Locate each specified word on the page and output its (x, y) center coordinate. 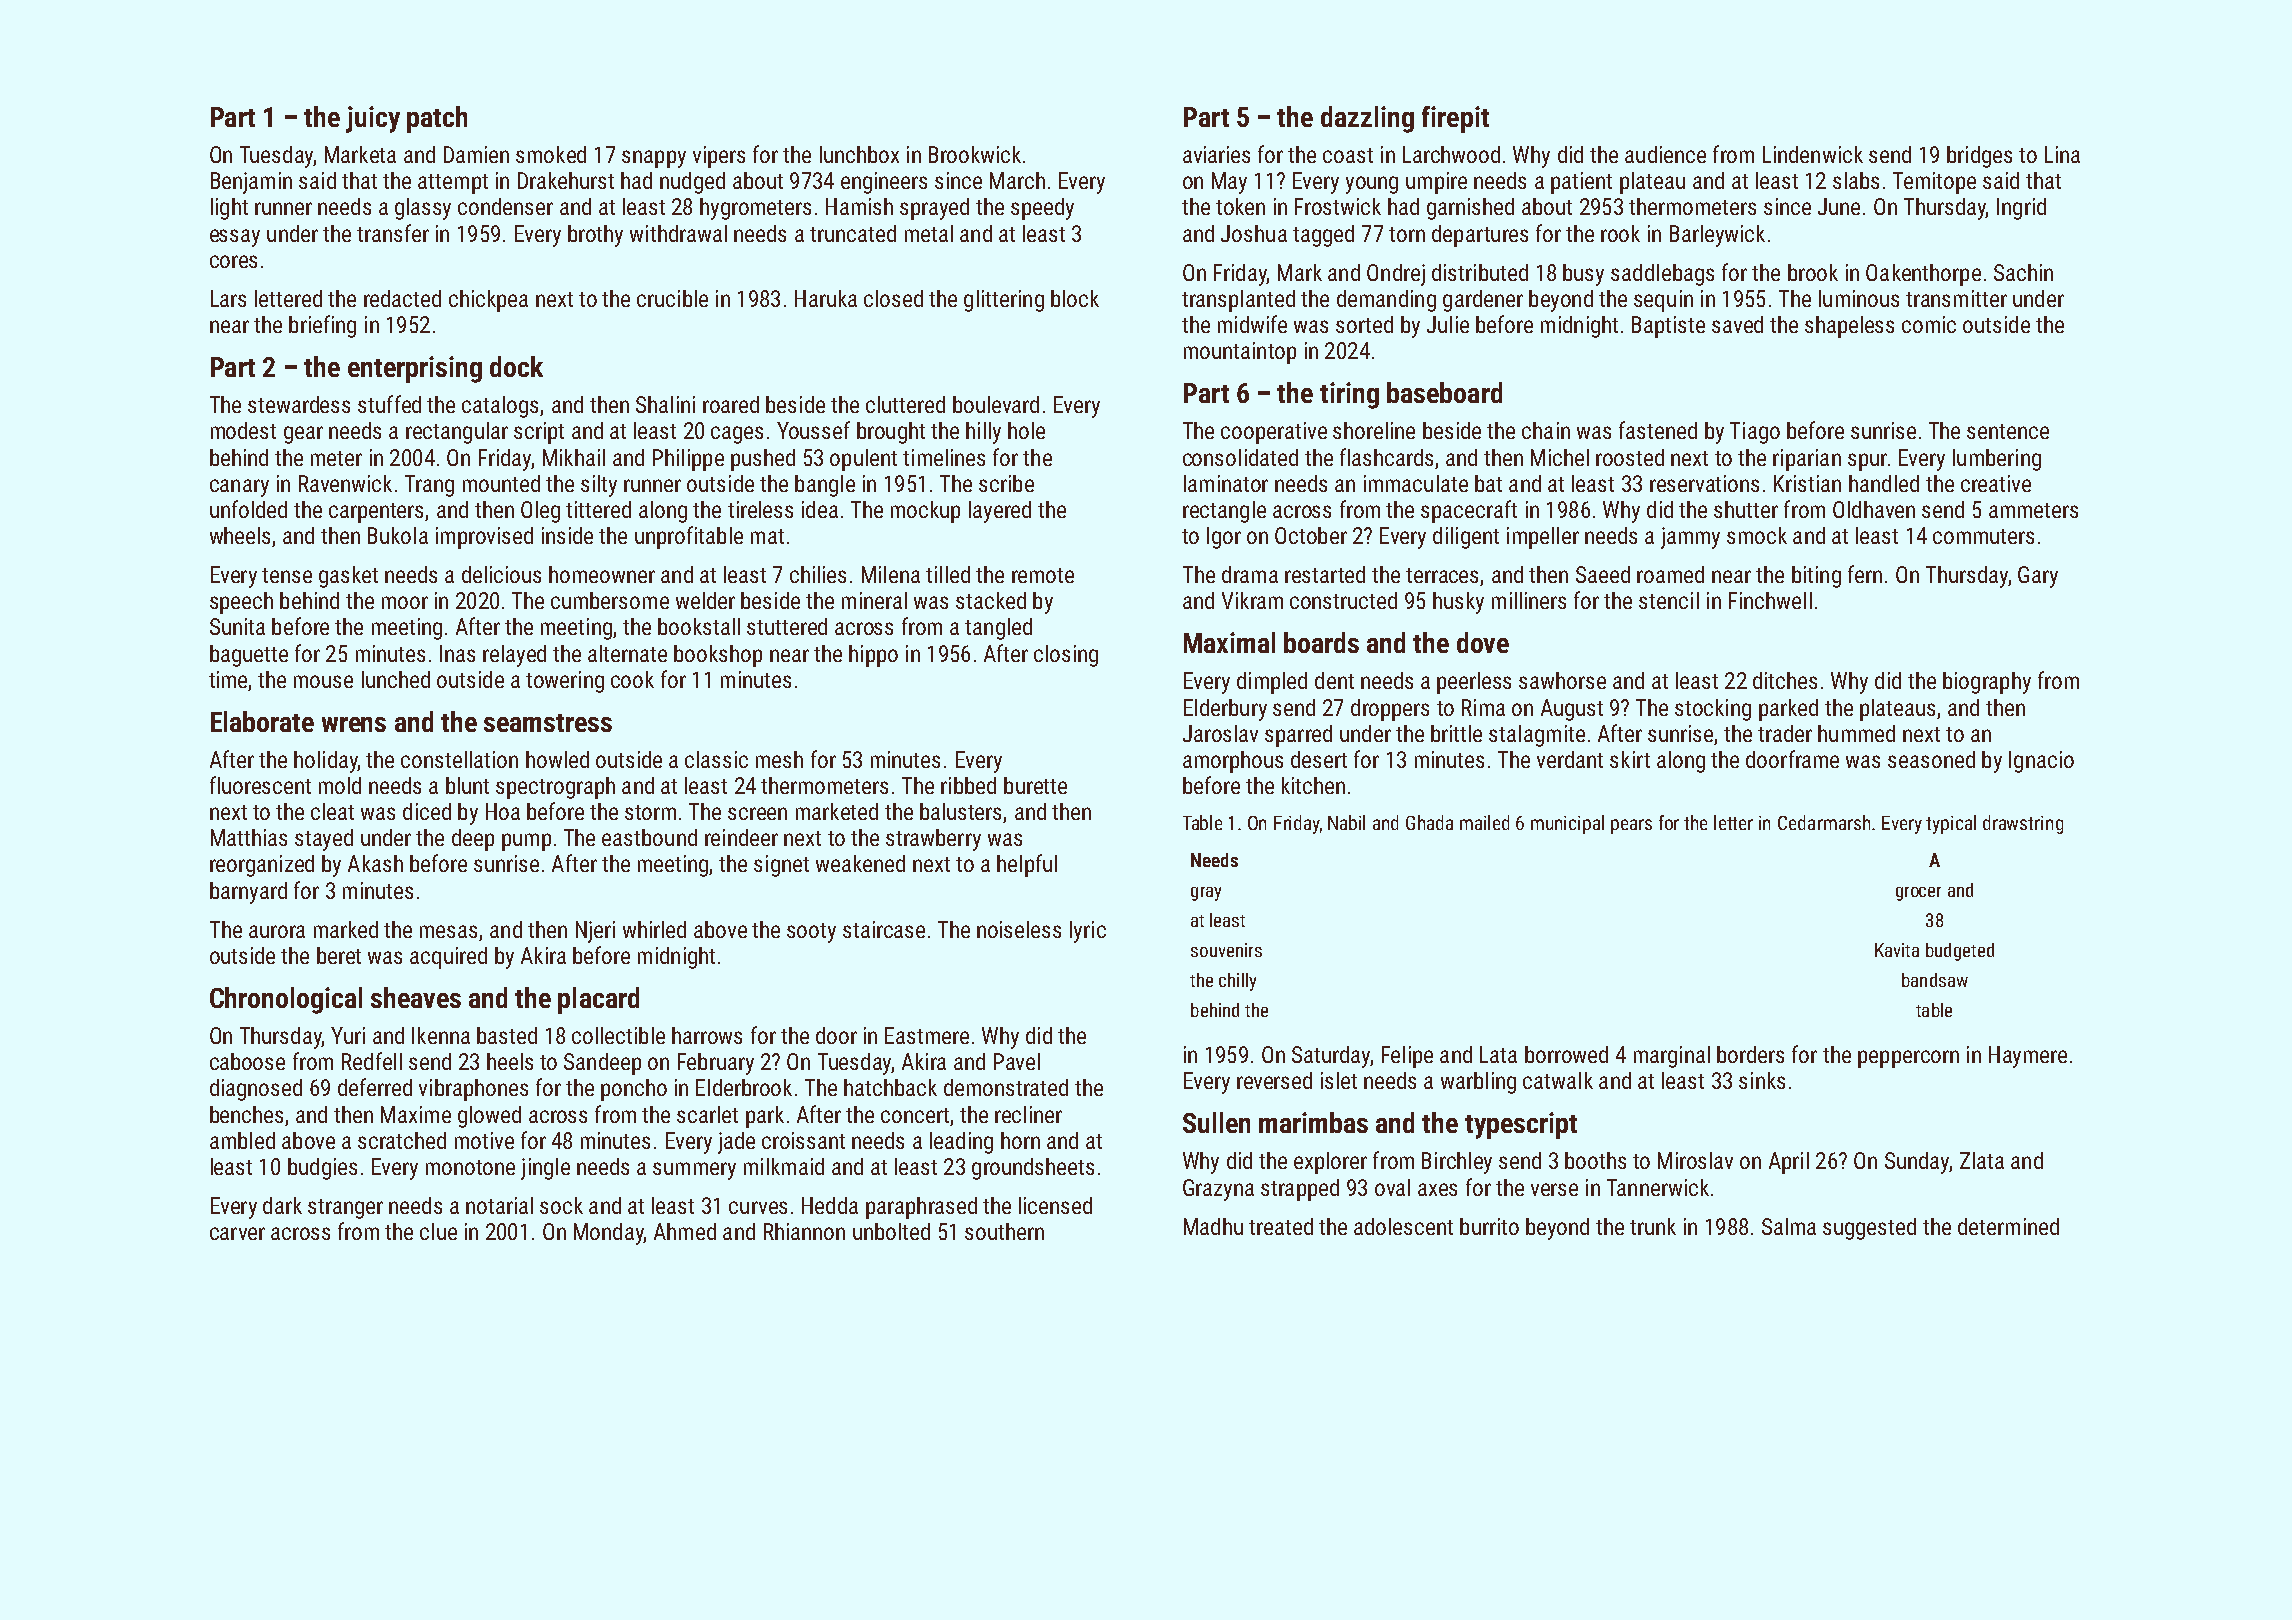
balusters (960, 811)
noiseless (1019, 929)
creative (1996, 483)
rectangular (457, 433)
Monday (609, 1234)
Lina (2062, 154)
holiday (326, 762)
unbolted (891, 1231)
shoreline (1374, 430)
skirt (1630, 759)
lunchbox (859, 154)
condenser (505, 206)
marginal (1672, 1057)
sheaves (416, 997)
